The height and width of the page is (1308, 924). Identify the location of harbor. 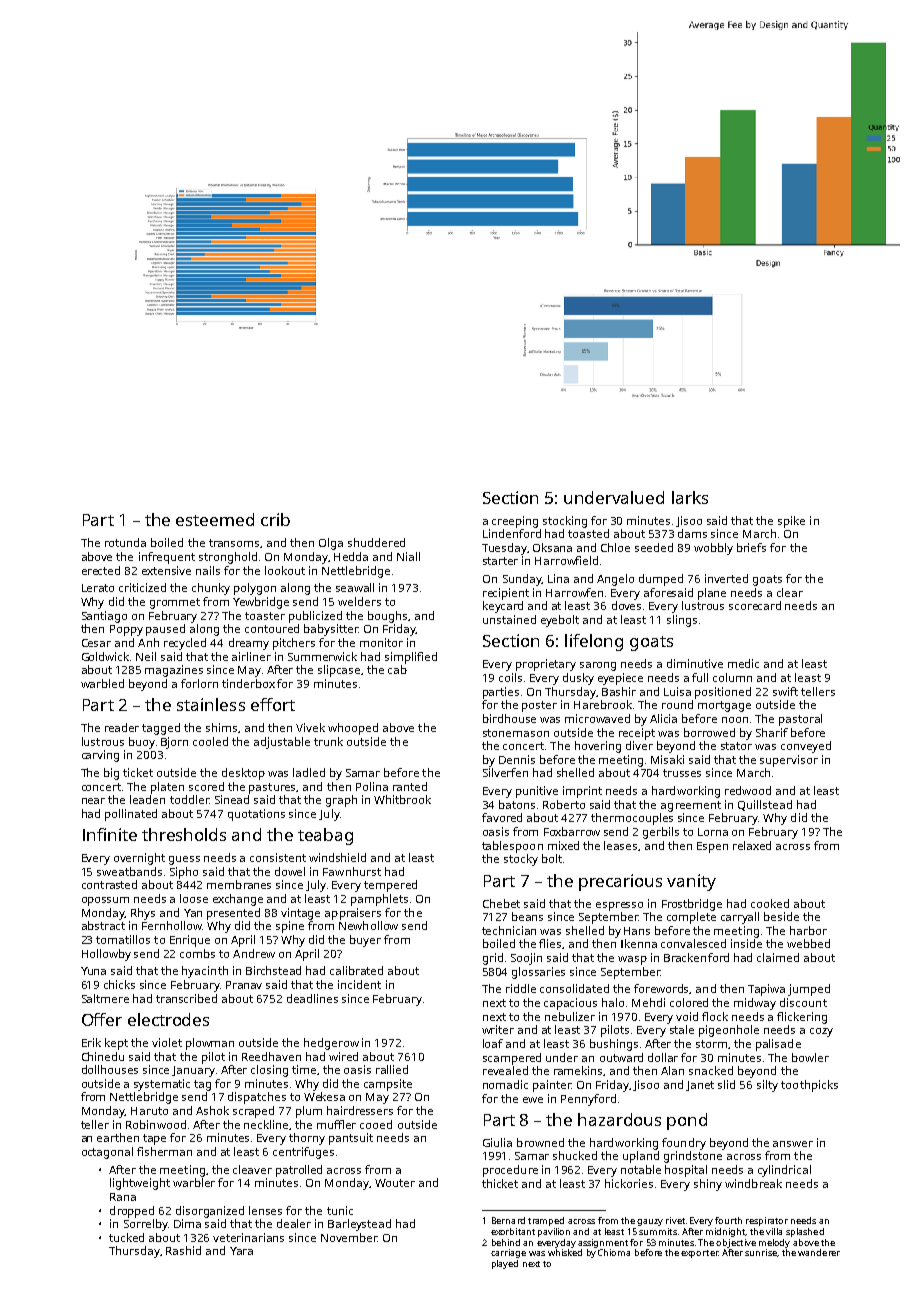
(808, 930).
